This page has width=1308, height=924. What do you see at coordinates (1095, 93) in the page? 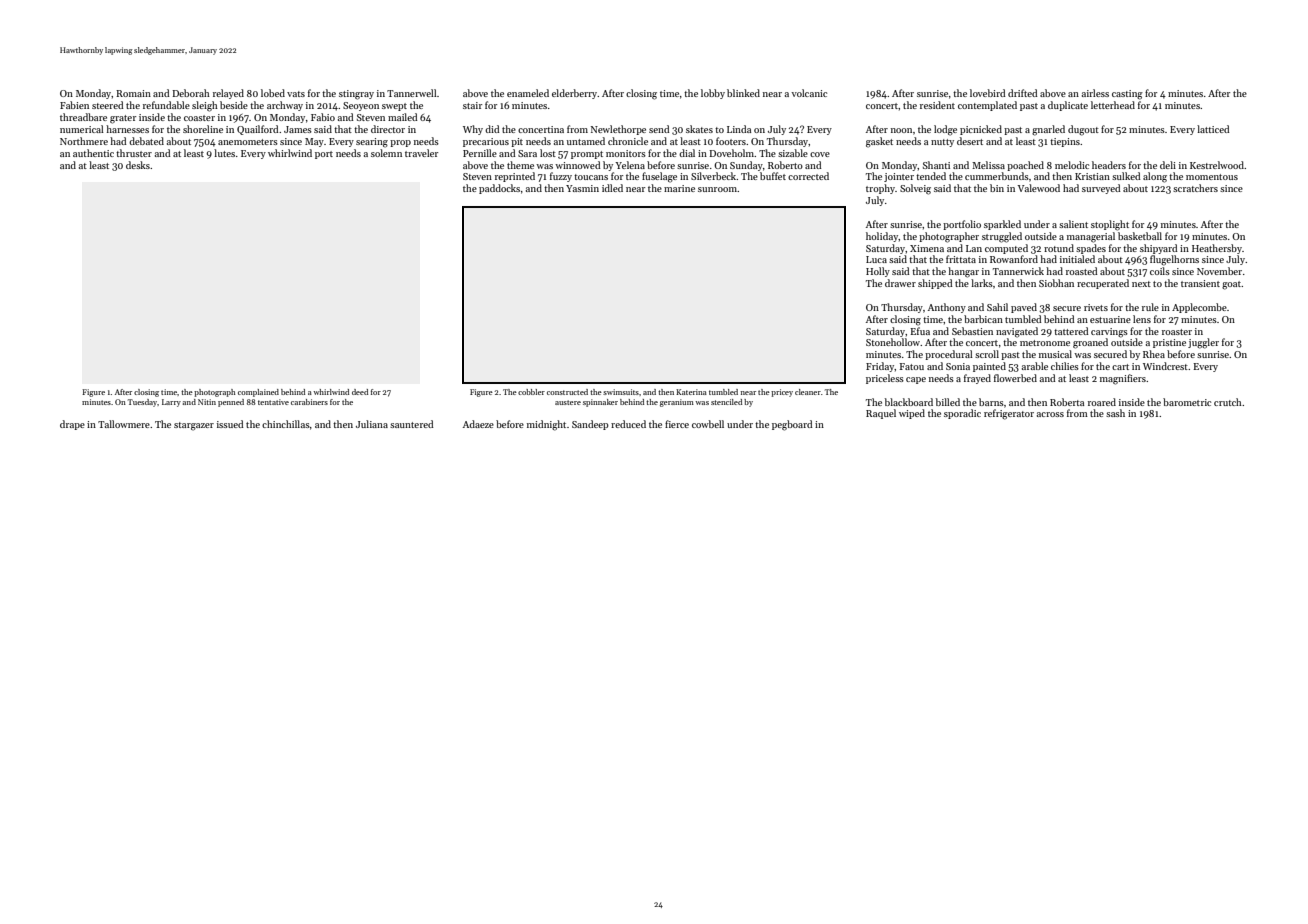
I see `airless` at bounding box center [1095, 93].
